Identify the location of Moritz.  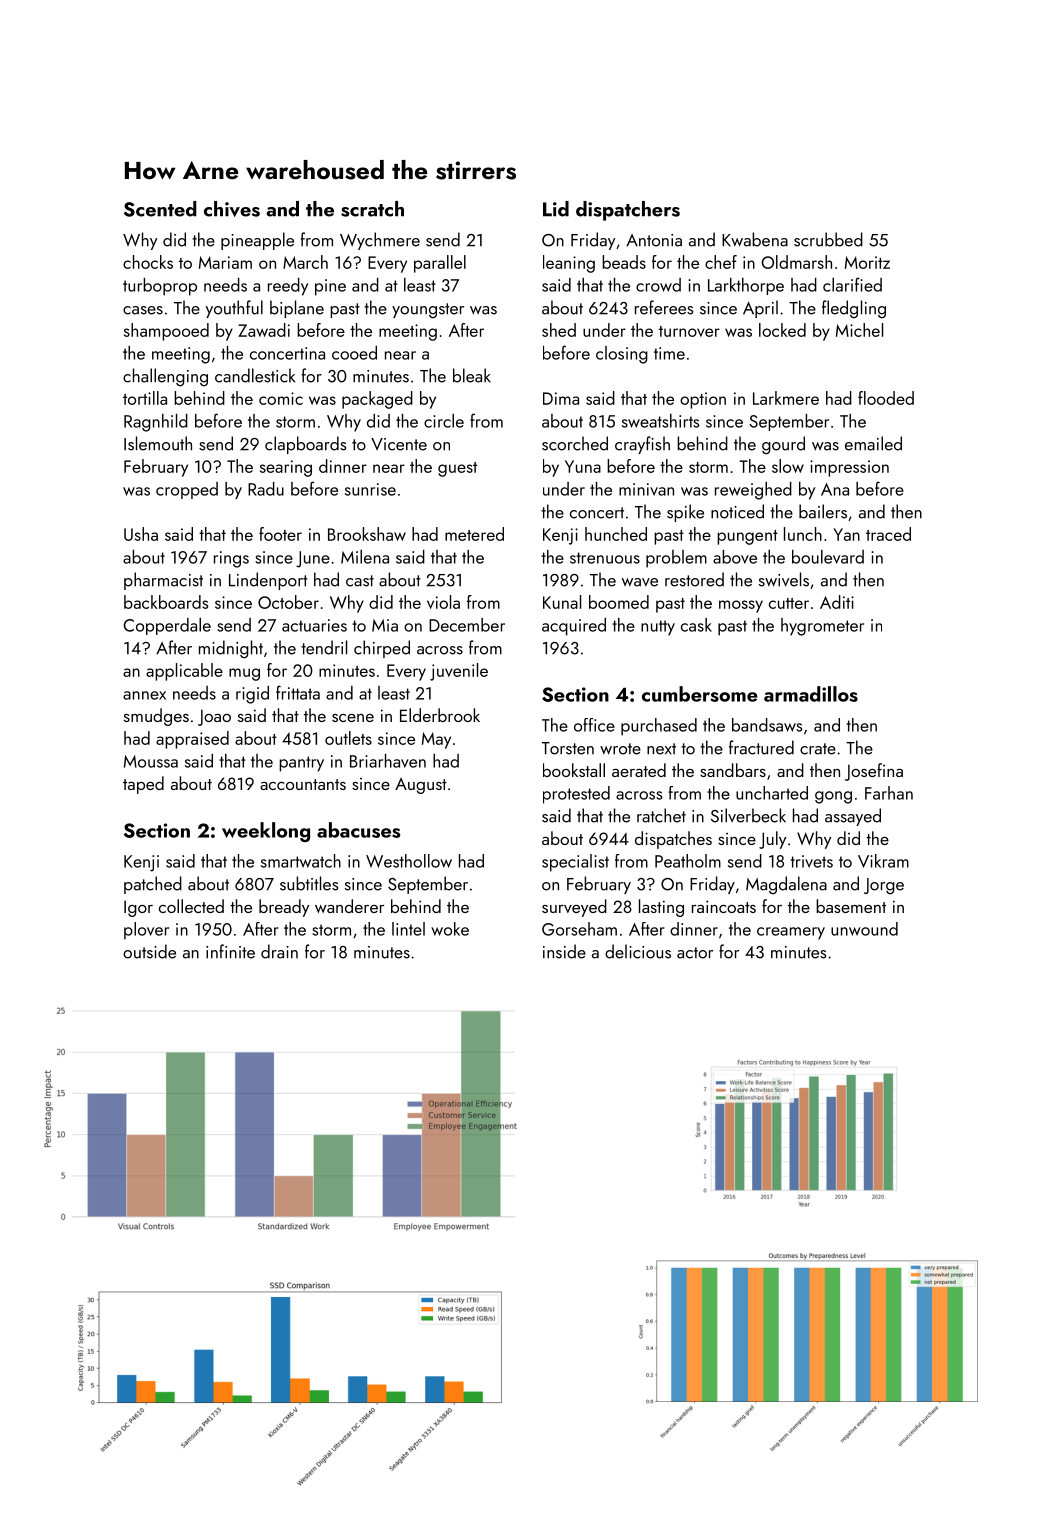
(867, 262).
